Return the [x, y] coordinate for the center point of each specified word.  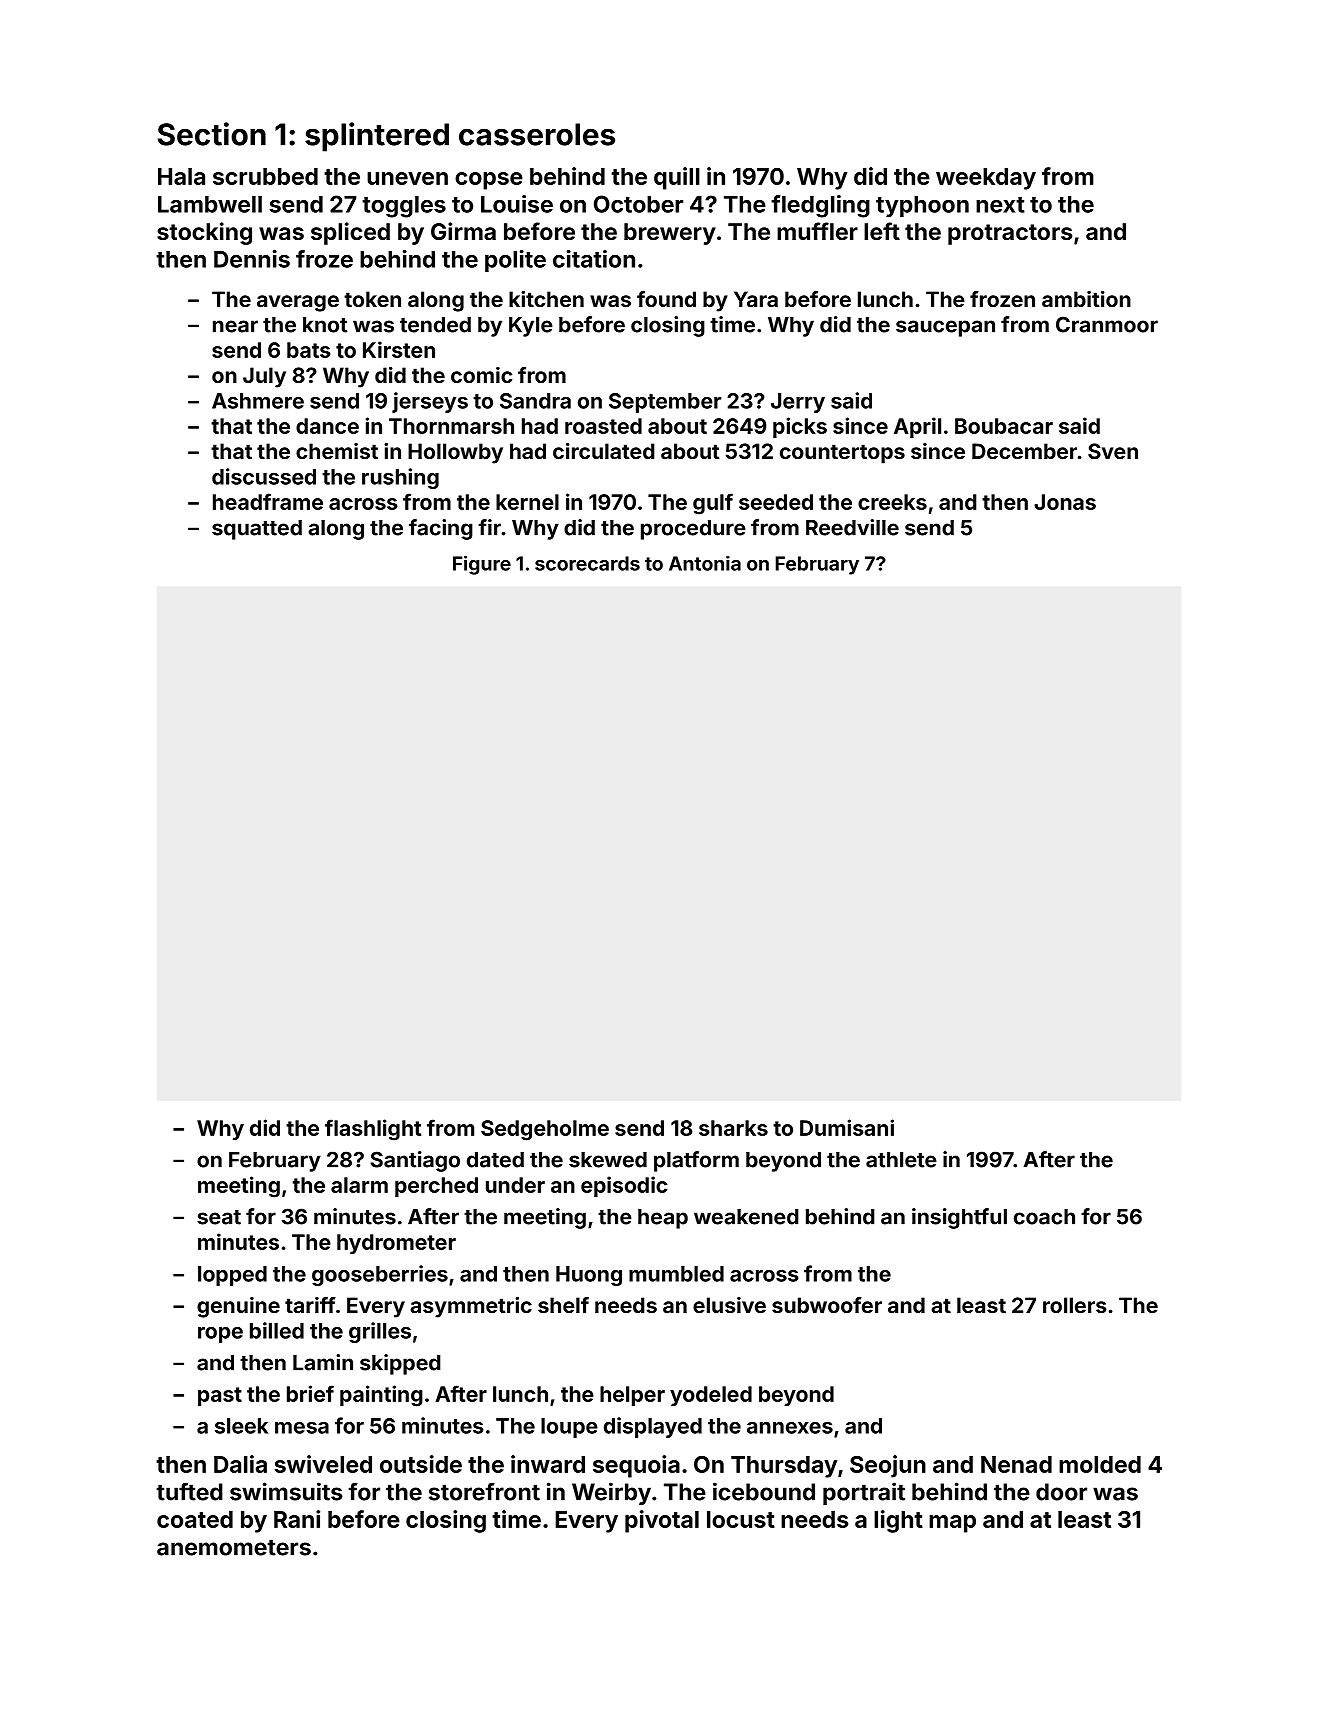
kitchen [546, 299]
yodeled [711, 1396]
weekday [986, 179]
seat [219, 1217]
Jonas [1065, 502]
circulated [604, 451]
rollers [1075, 1305]
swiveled [323, 1464]
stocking [204, 233]
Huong [589, 1276]
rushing [400, 478]
